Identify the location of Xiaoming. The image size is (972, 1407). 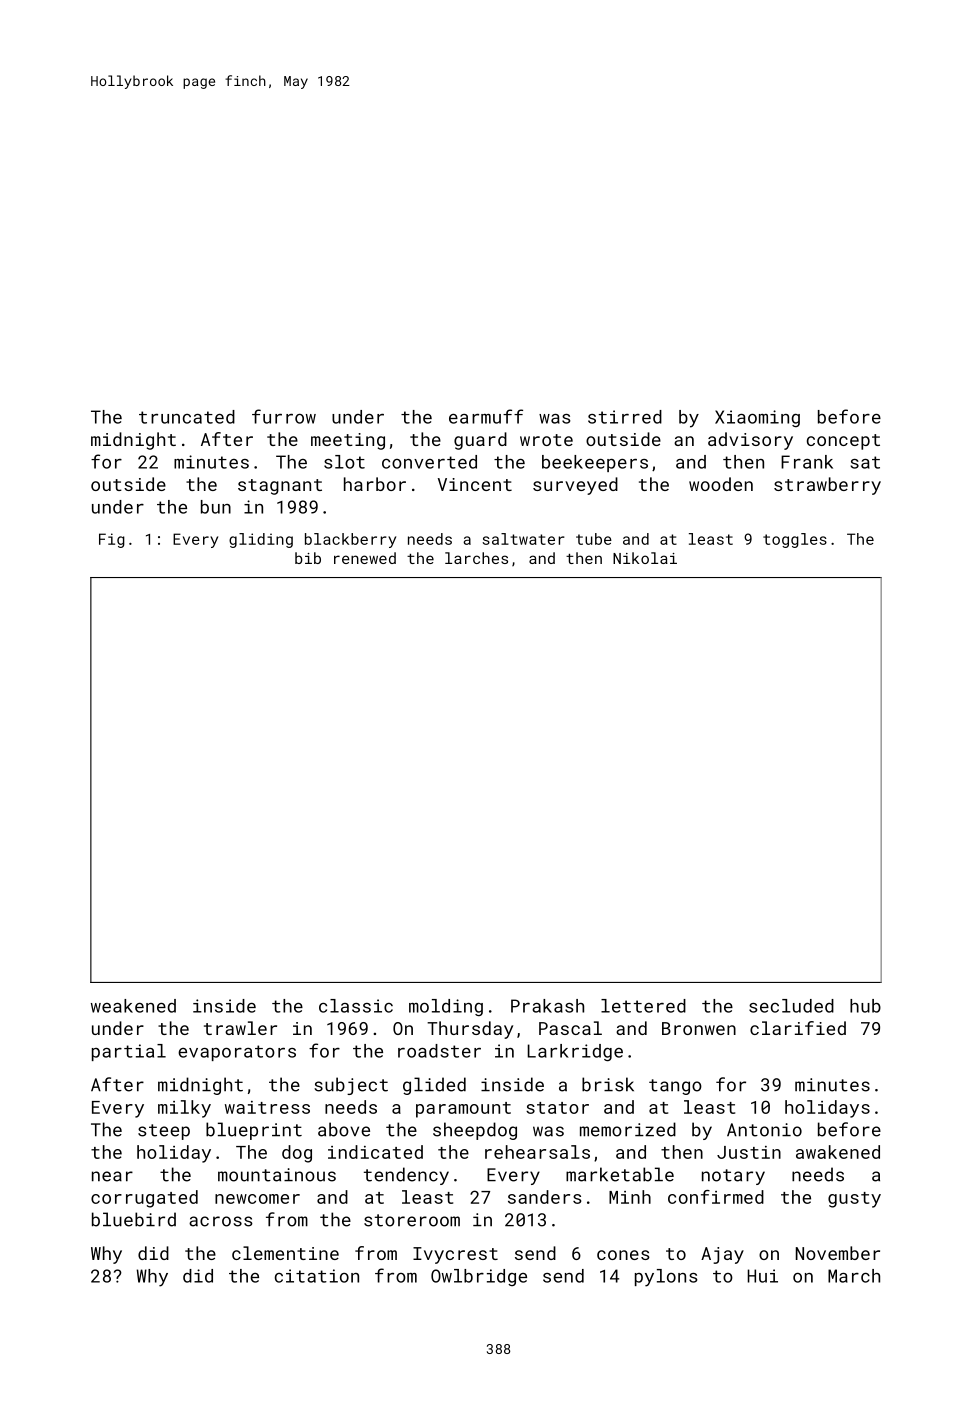
(757, 418).
